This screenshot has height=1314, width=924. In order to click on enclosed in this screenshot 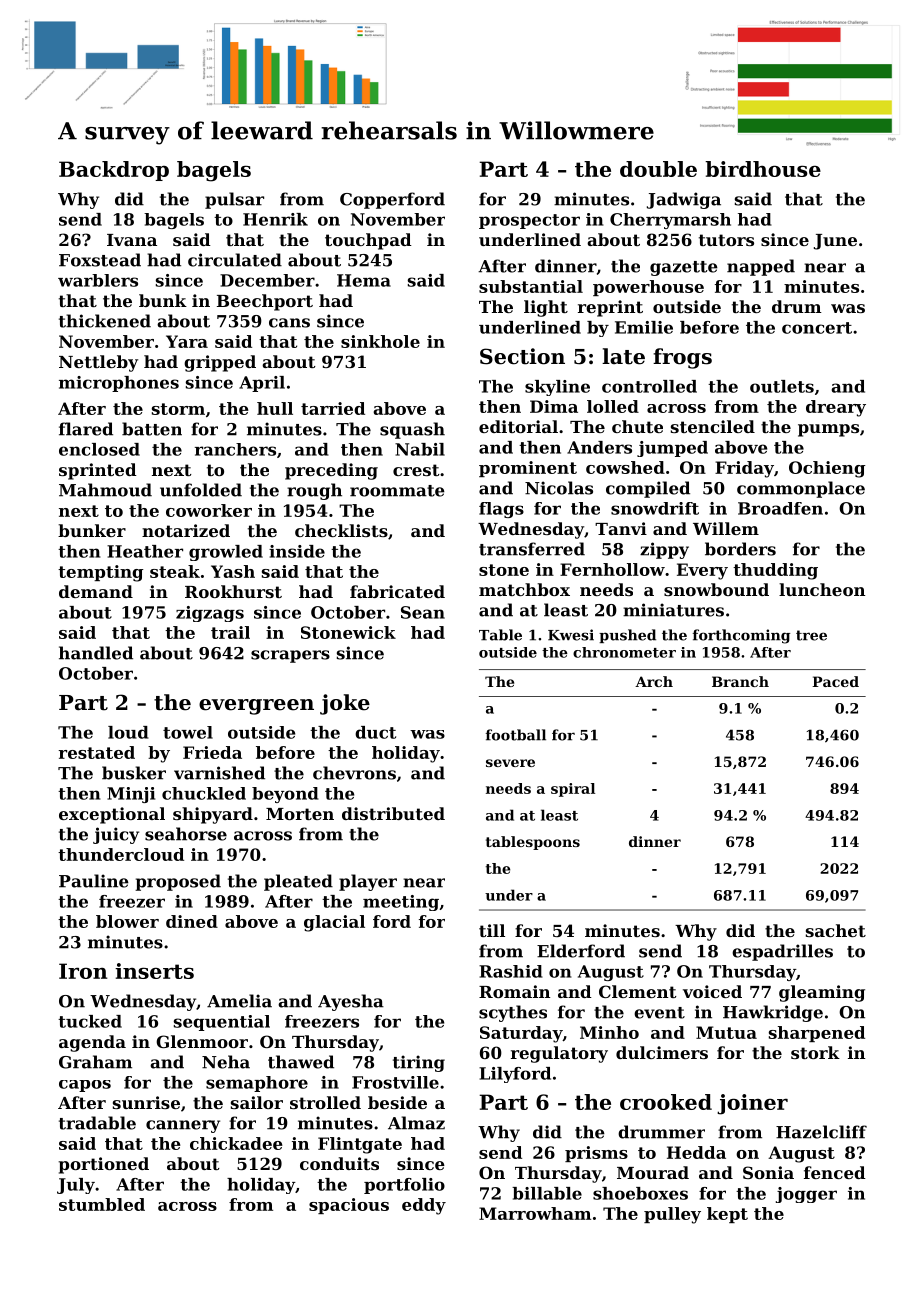, I will do `click(99, 449)`.
